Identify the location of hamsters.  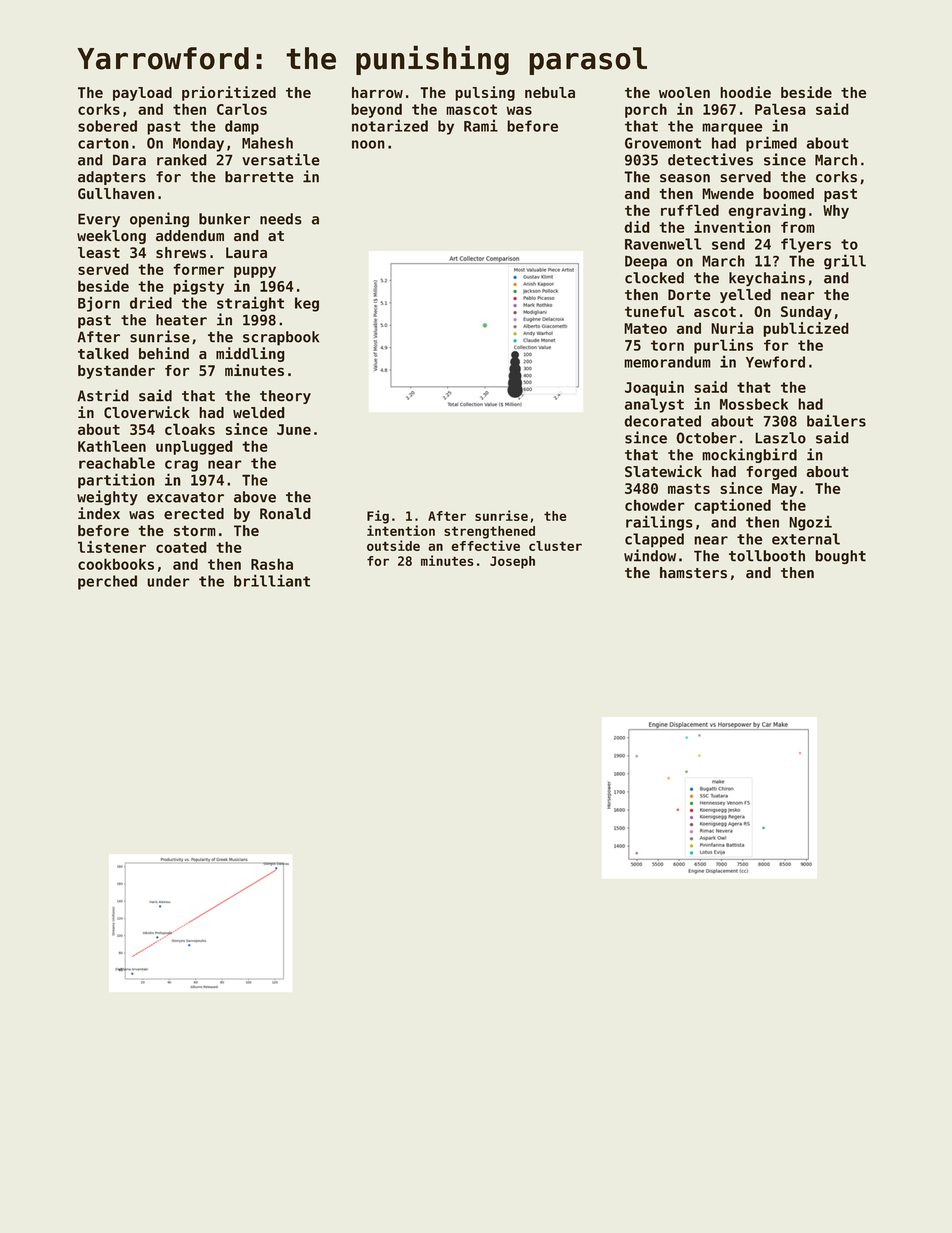
(693, 573).
